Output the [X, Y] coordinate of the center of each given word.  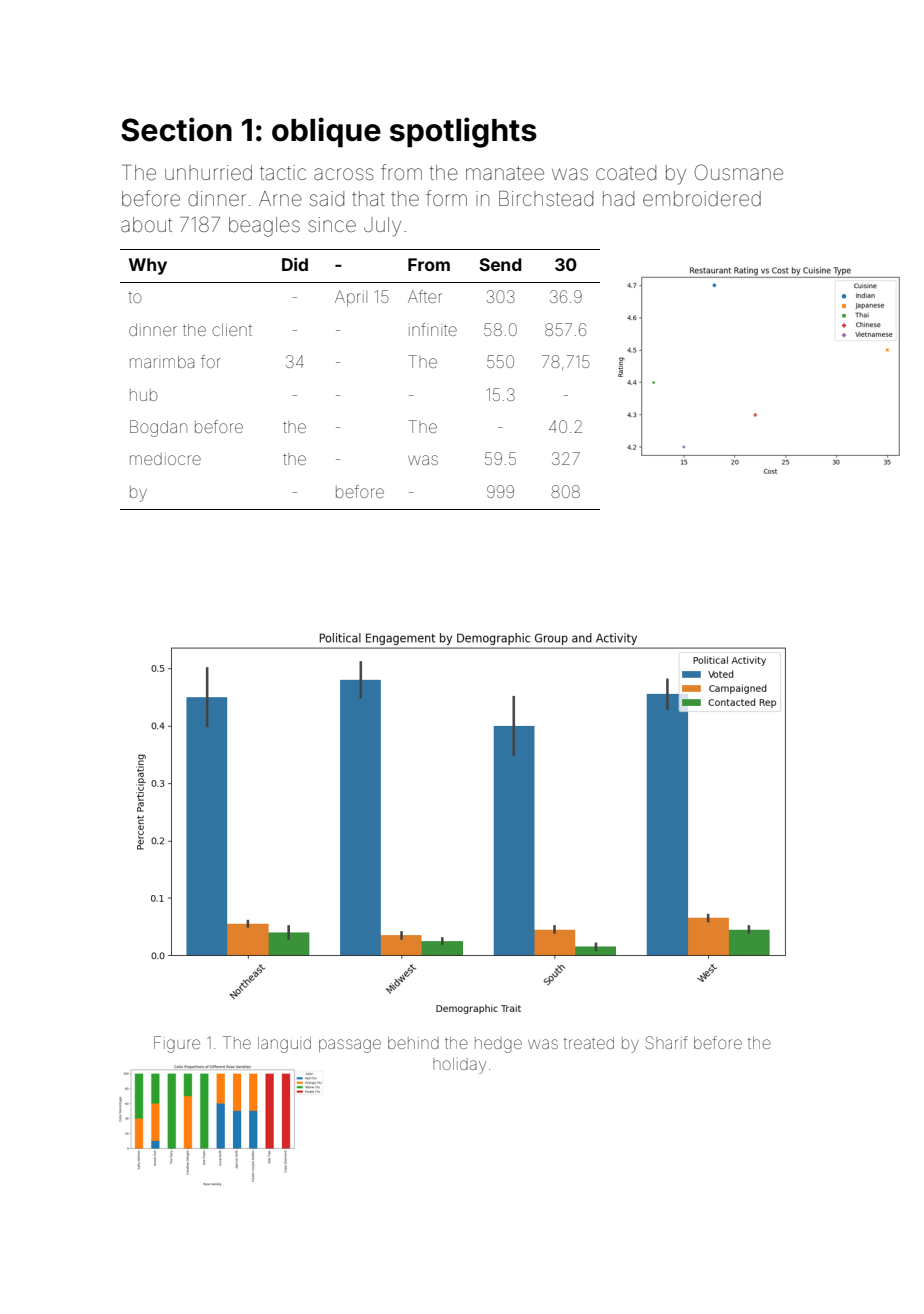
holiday [459, 1066]
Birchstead [546, 199]
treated [589, 1043]
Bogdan [158, 428]
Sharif [667, 1042]
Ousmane [739, 172]
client [232, 330]
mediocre [165, 459]
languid [284, 1045]
